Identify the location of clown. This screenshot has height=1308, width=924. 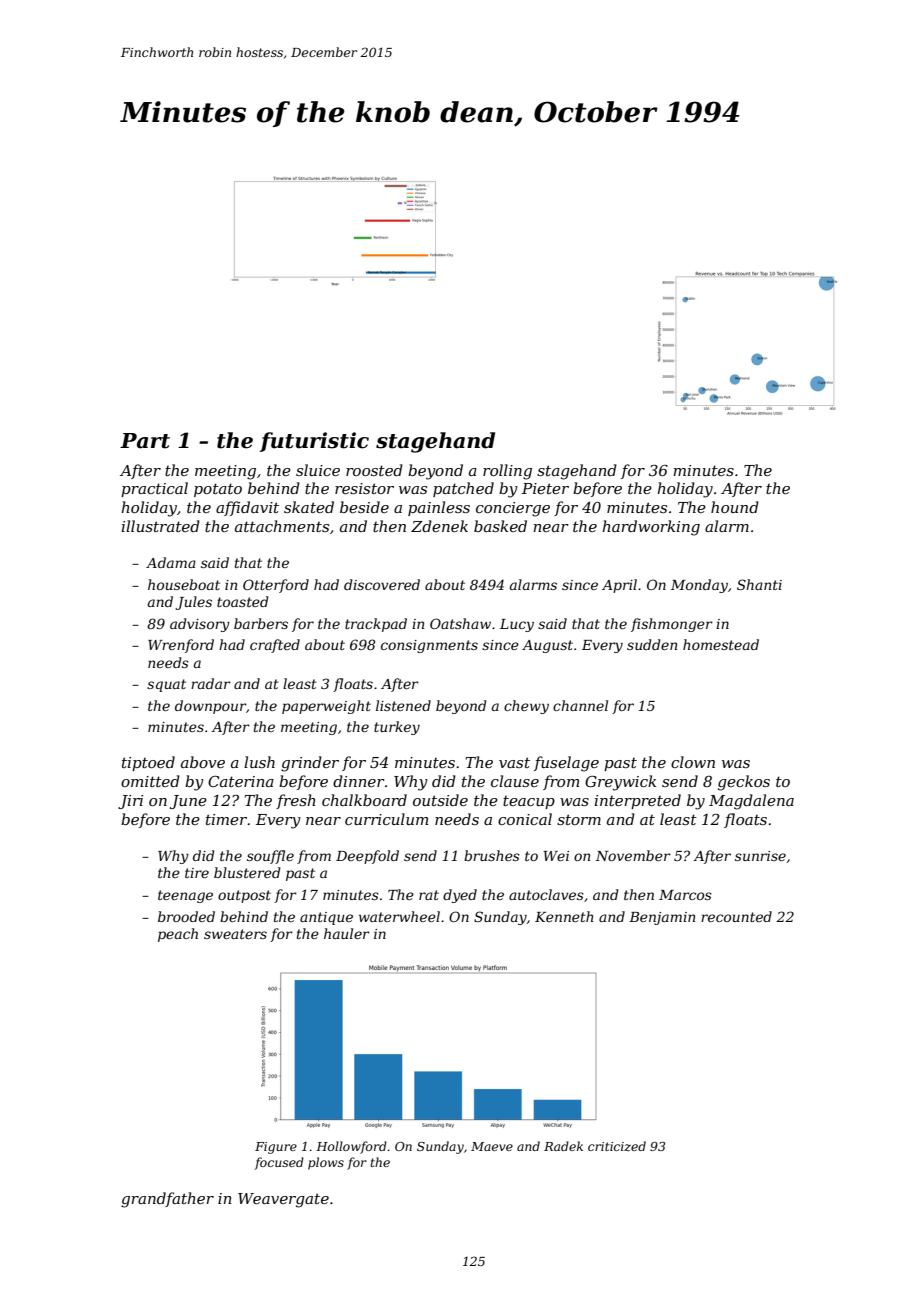
(693, 762).
